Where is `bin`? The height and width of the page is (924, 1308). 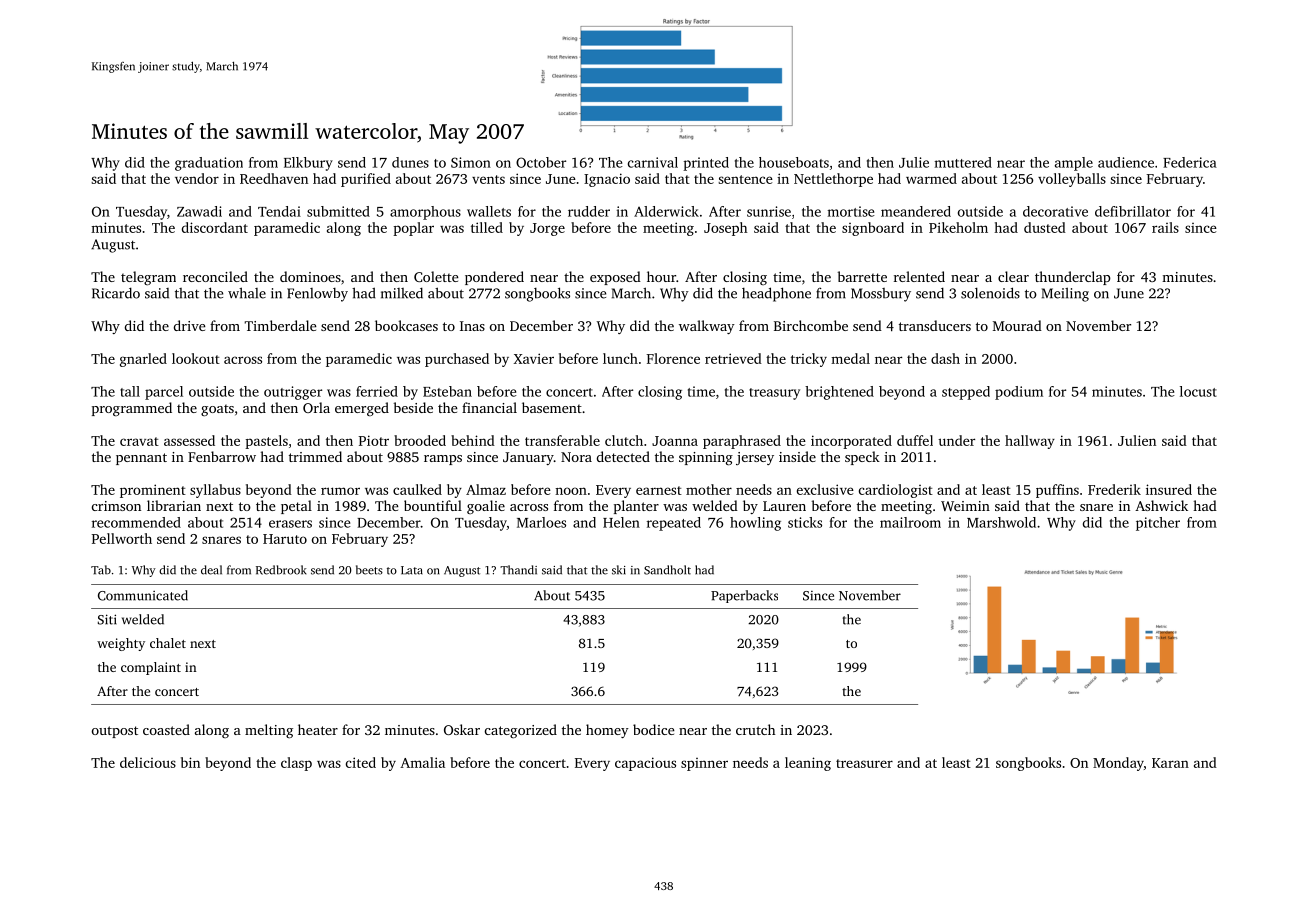
bin is located at coordinates (190, 762).
